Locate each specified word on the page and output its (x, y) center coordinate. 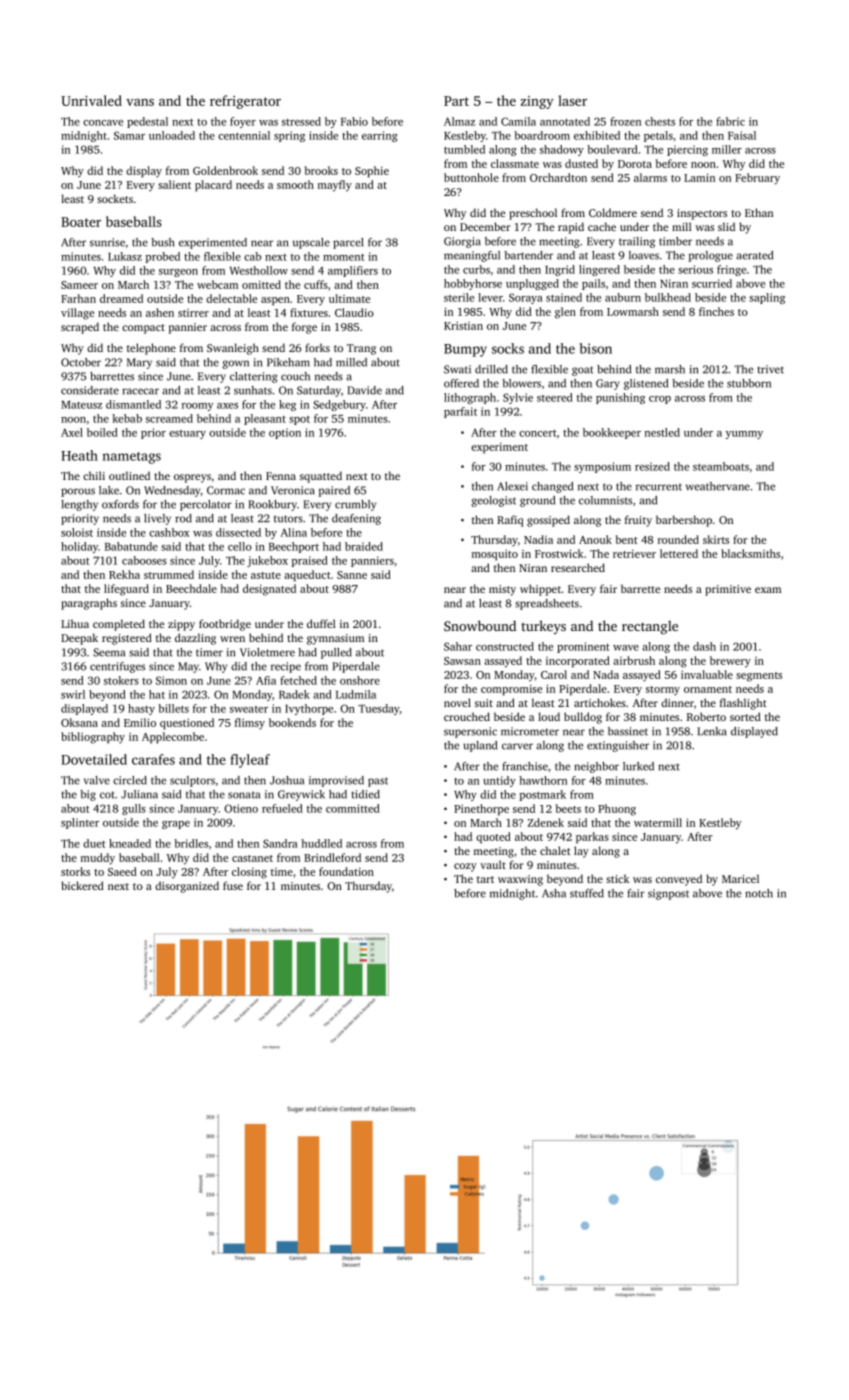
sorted (745, 716)
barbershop (684, 521)
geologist (493, 501)
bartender (528, 255)
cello (240, 546)
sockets (115, 198)
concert (538, 433)
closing (249, 873)
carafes (153, 759)
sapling (767, 298)
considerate (90, 390)
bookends (292, 722)
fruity (638, 521)
